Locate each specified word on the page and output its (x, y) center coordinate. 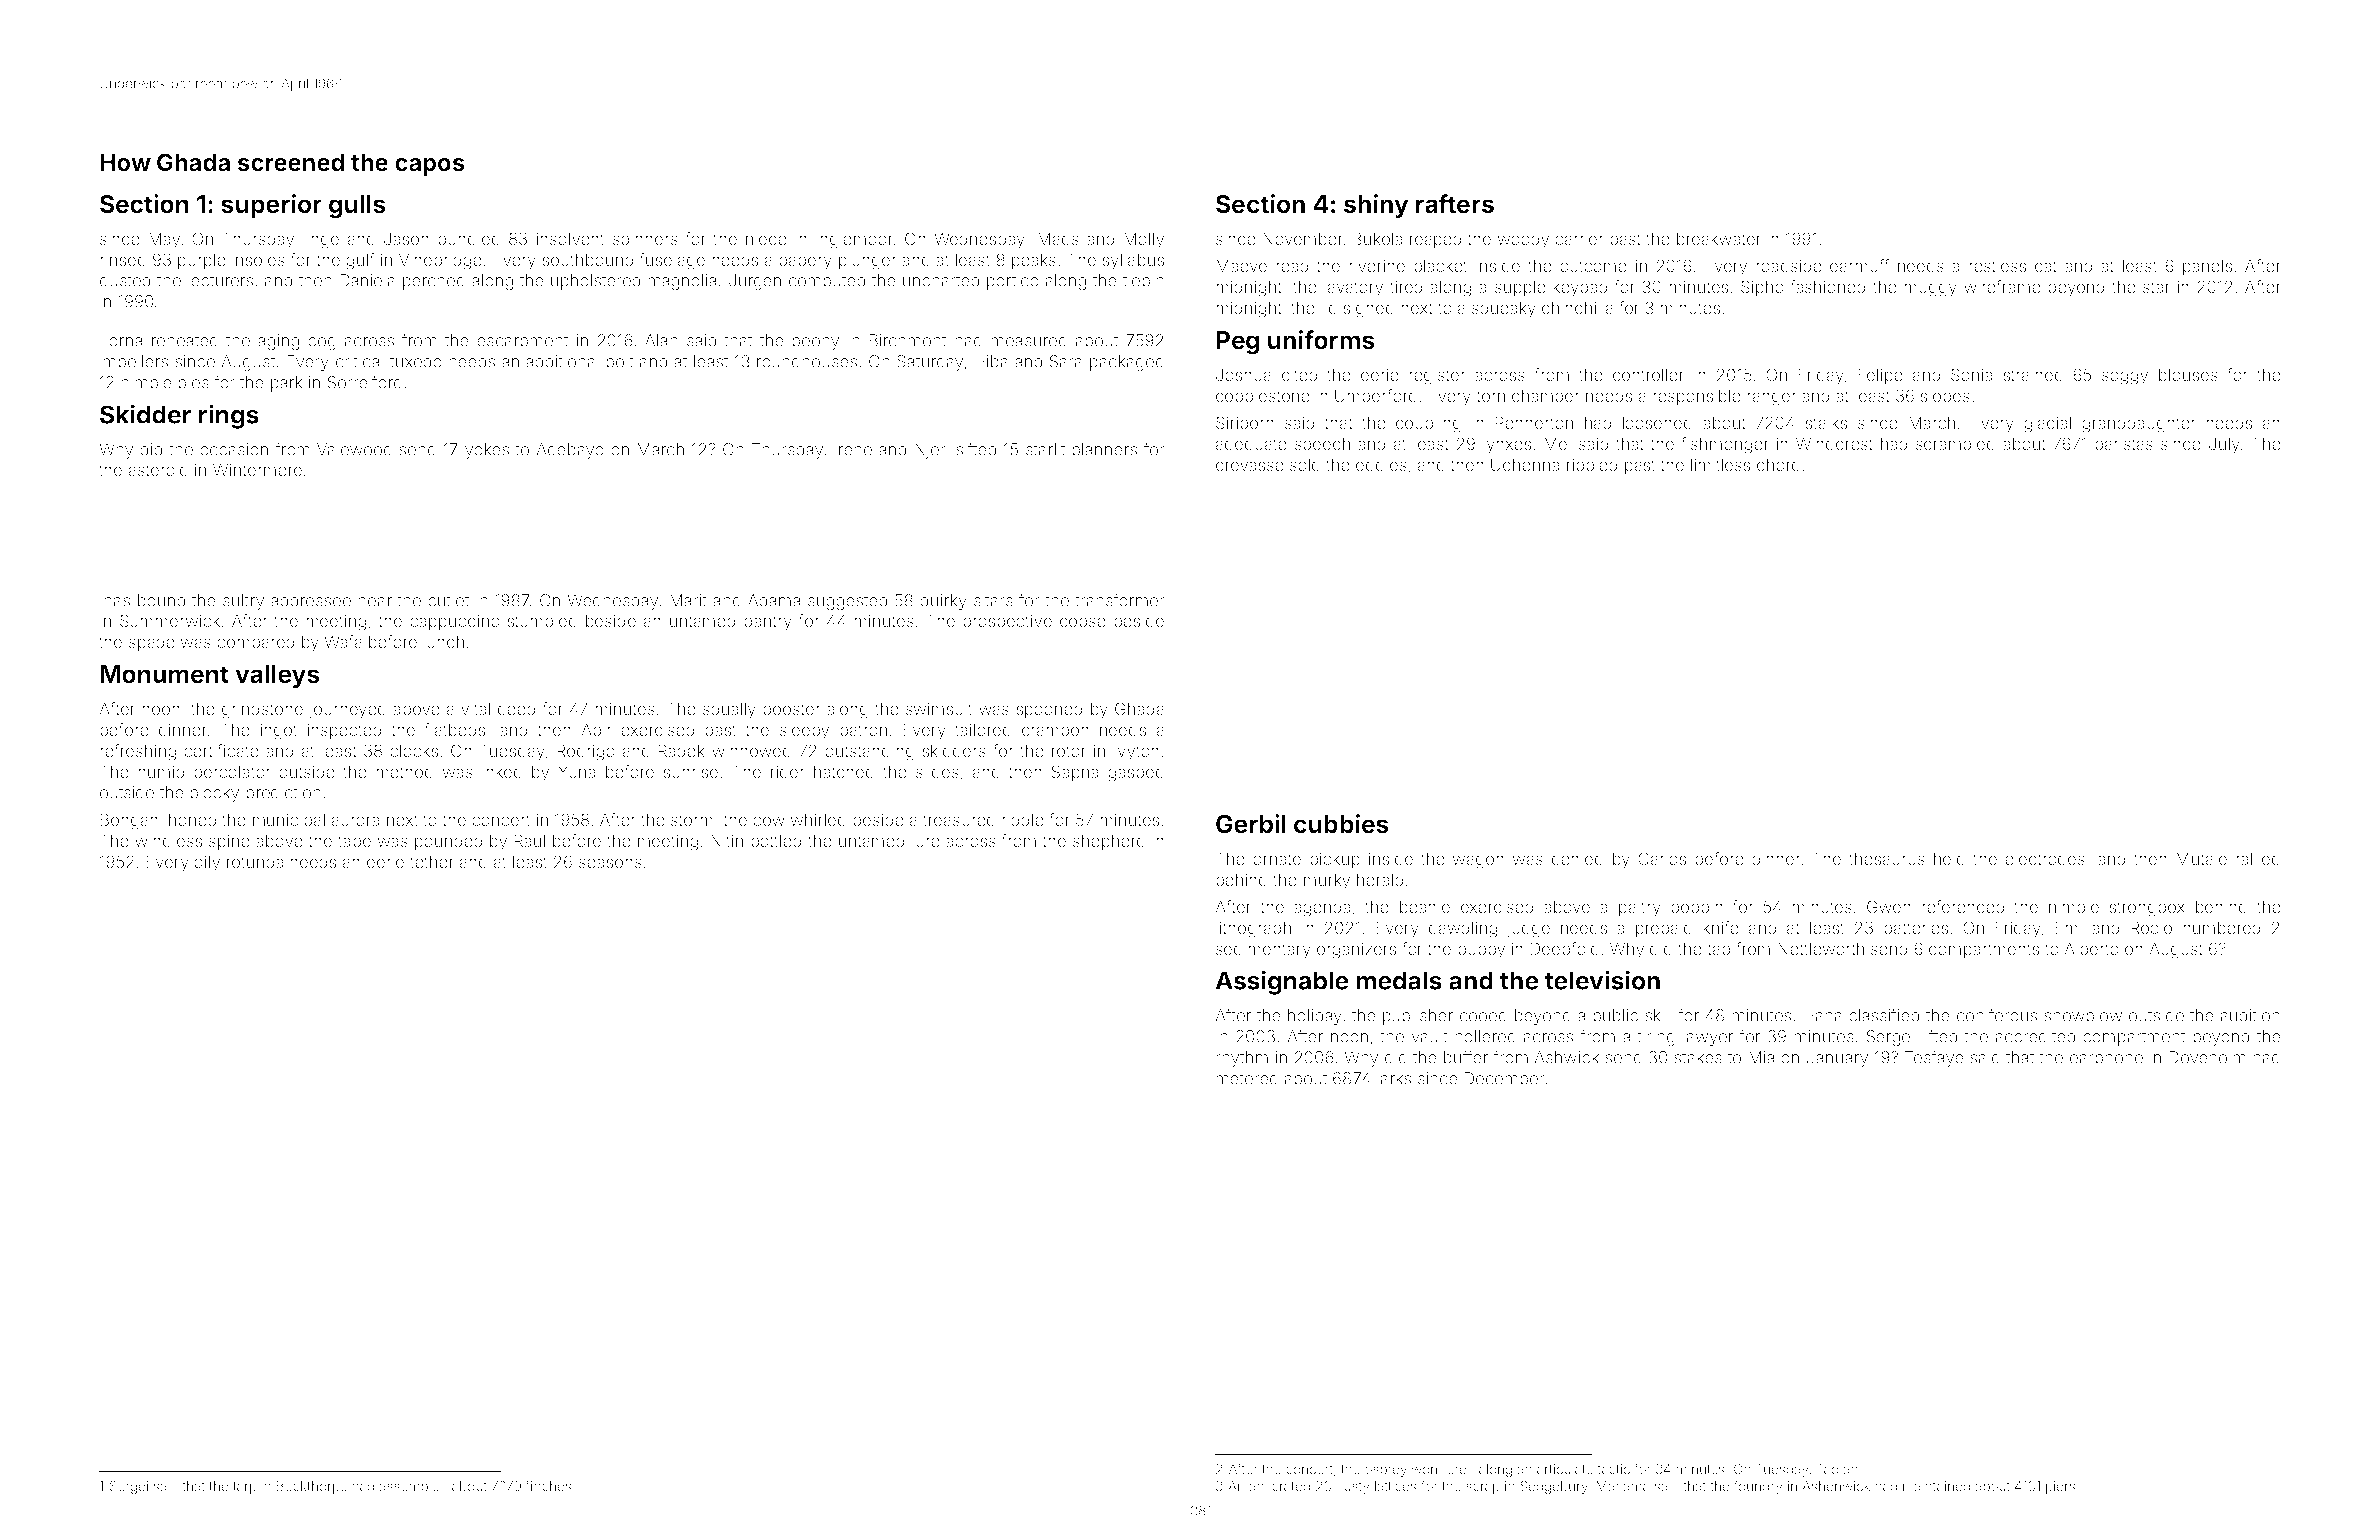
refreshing (138, 752)
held (1949, 858)
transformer (1120, 600)
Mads (1058, 238)
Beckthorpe (312, 1487)
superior (271, 206)
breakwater (1719, 238)
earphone (2106, 1059)
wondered (1442, 1469)
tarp (245, 1487)
